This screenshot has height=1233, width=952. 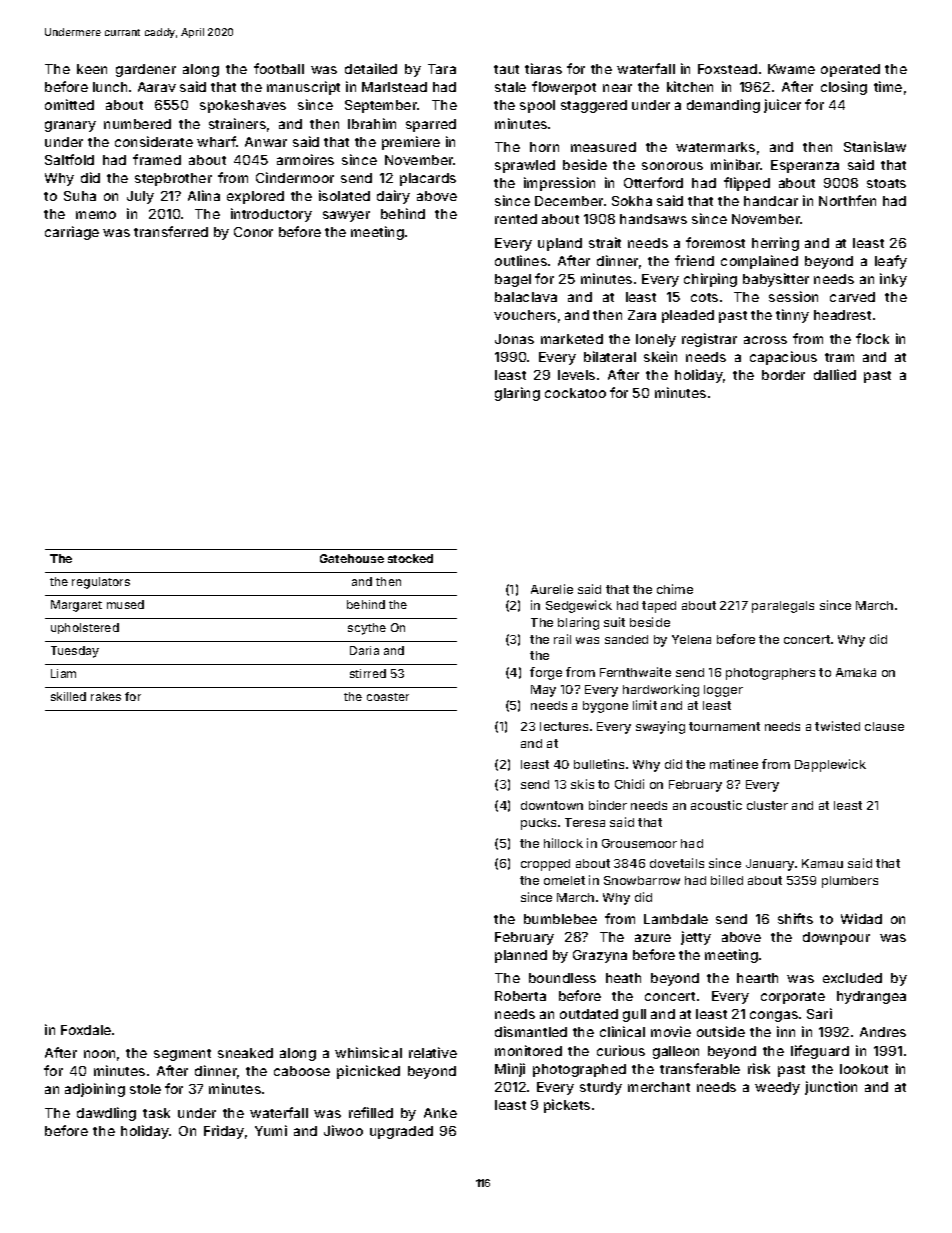 I want to click on tiaras, so click(x=543, y=68).
